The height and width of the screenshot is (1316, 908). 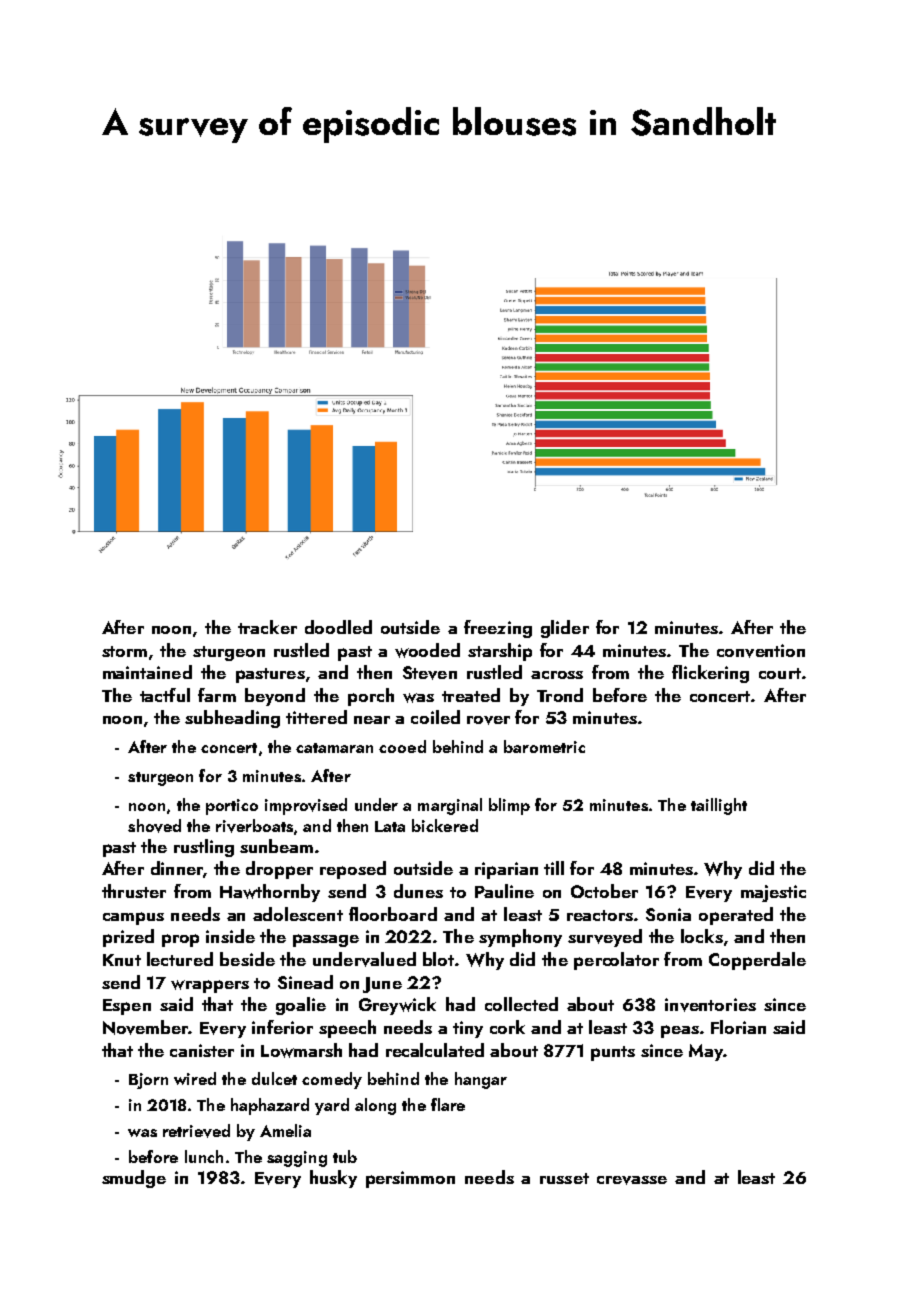 I want to click on flickering, so click(x=710, y=674).
